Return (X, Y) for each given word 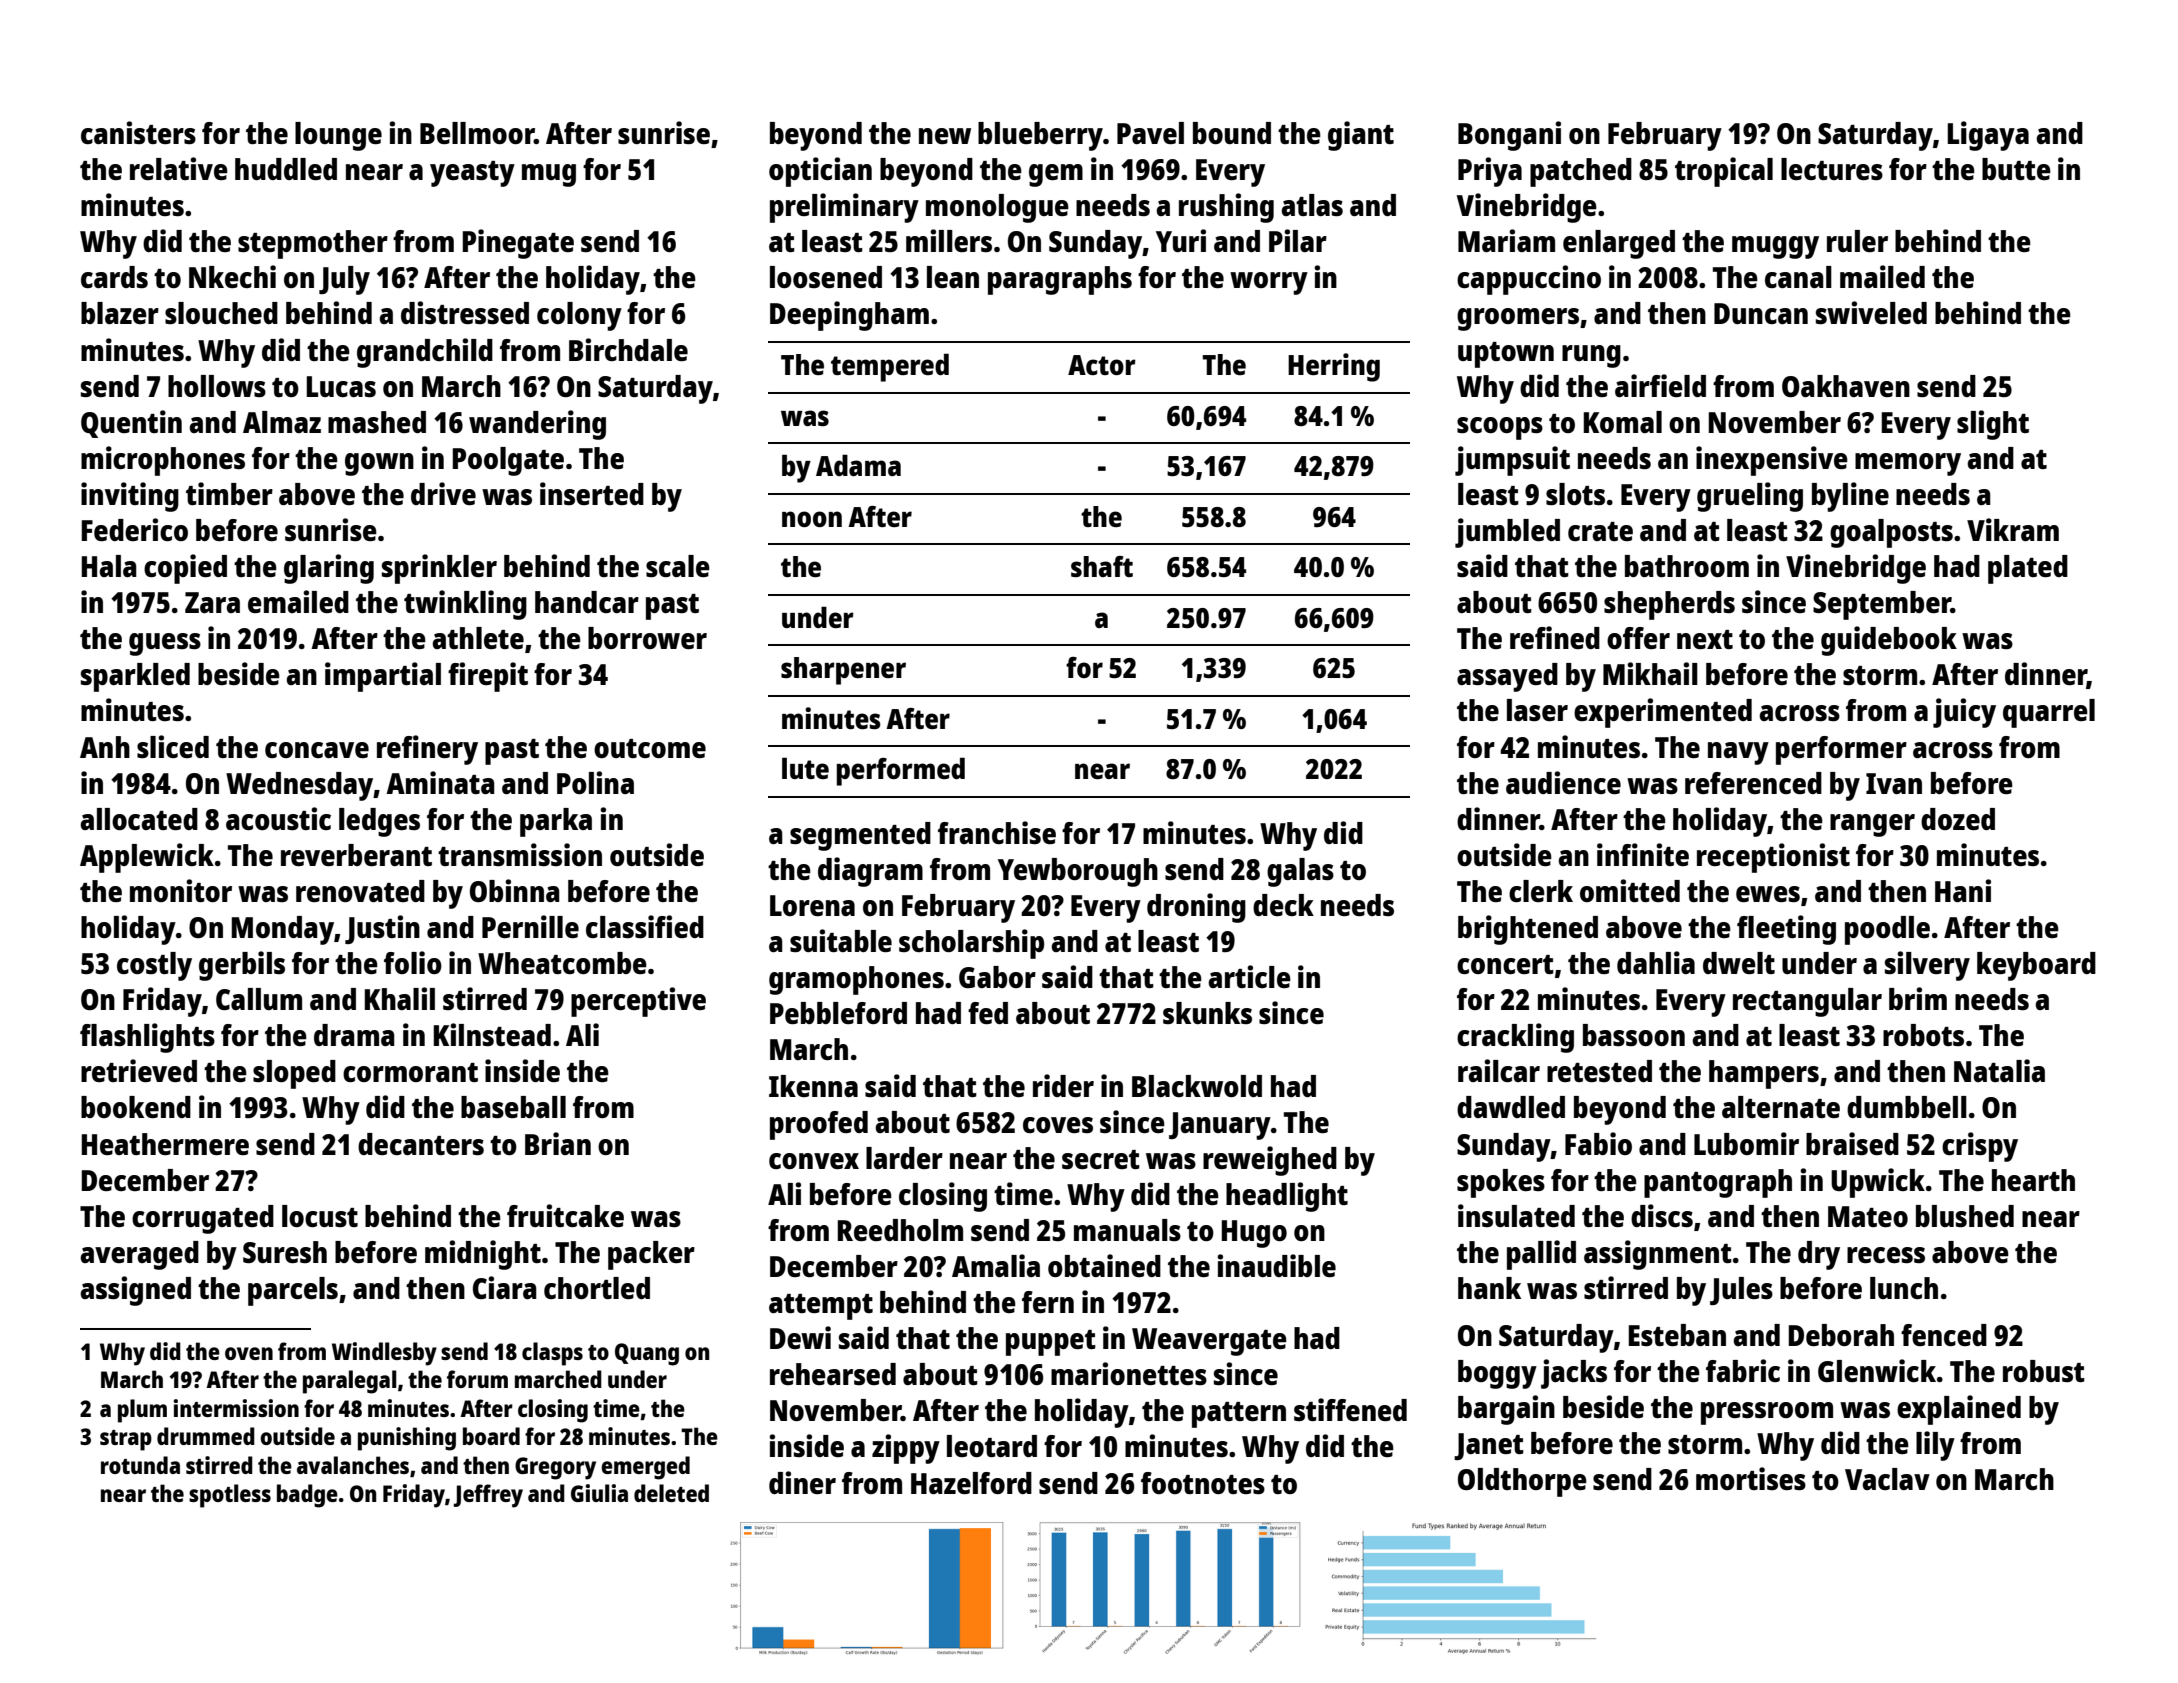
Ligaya (1988, 136)
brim (1918, 998)
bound (1232, 133)
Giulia (599, 1493)
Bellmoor (477, 133)
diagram (870, 872)
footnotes (1203, 1483)
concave (317, 750)
